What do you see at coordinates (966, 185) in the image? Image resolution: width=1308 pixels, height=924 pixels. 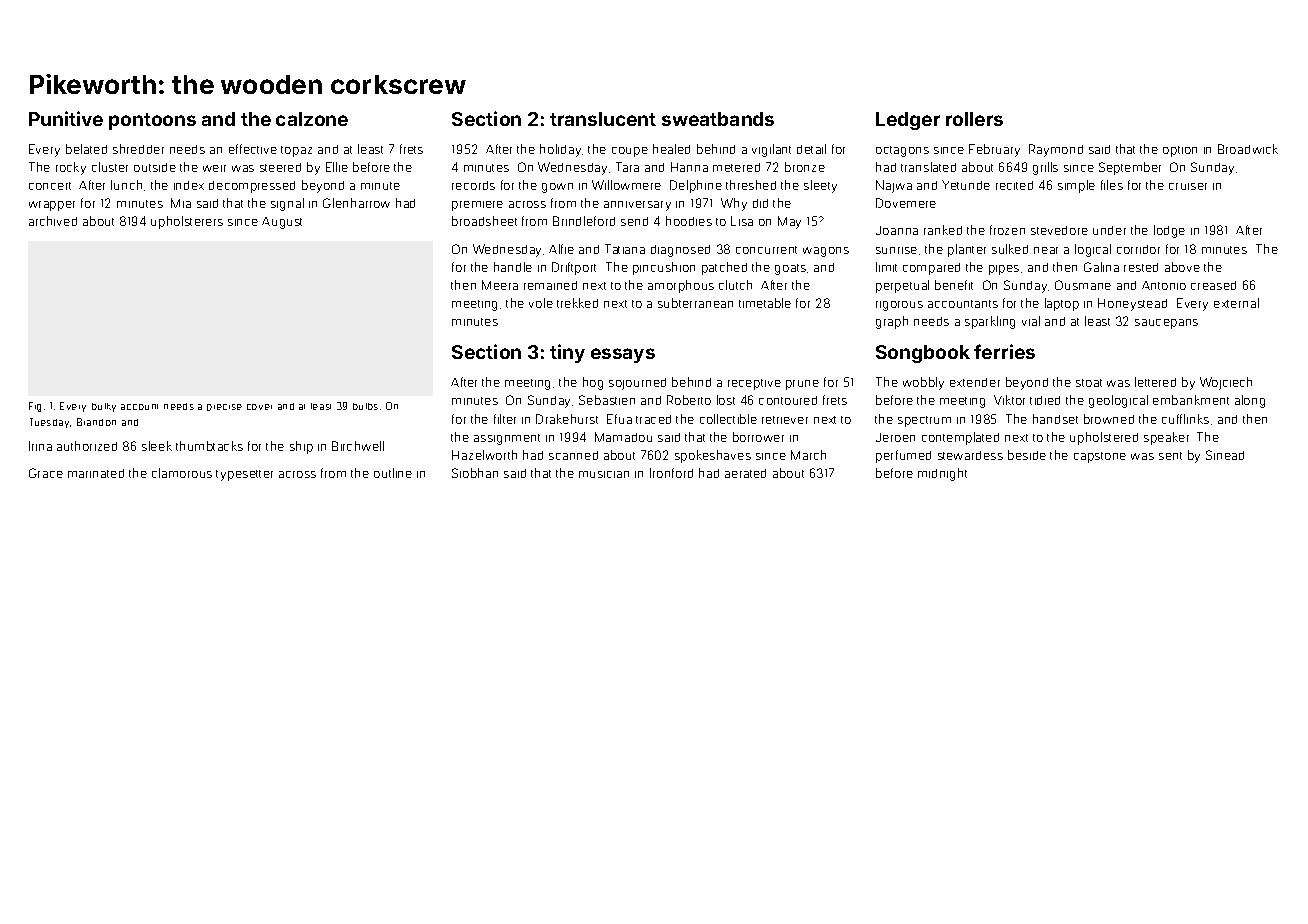 I see `Yetunde` at bounding box center [966, 185].
